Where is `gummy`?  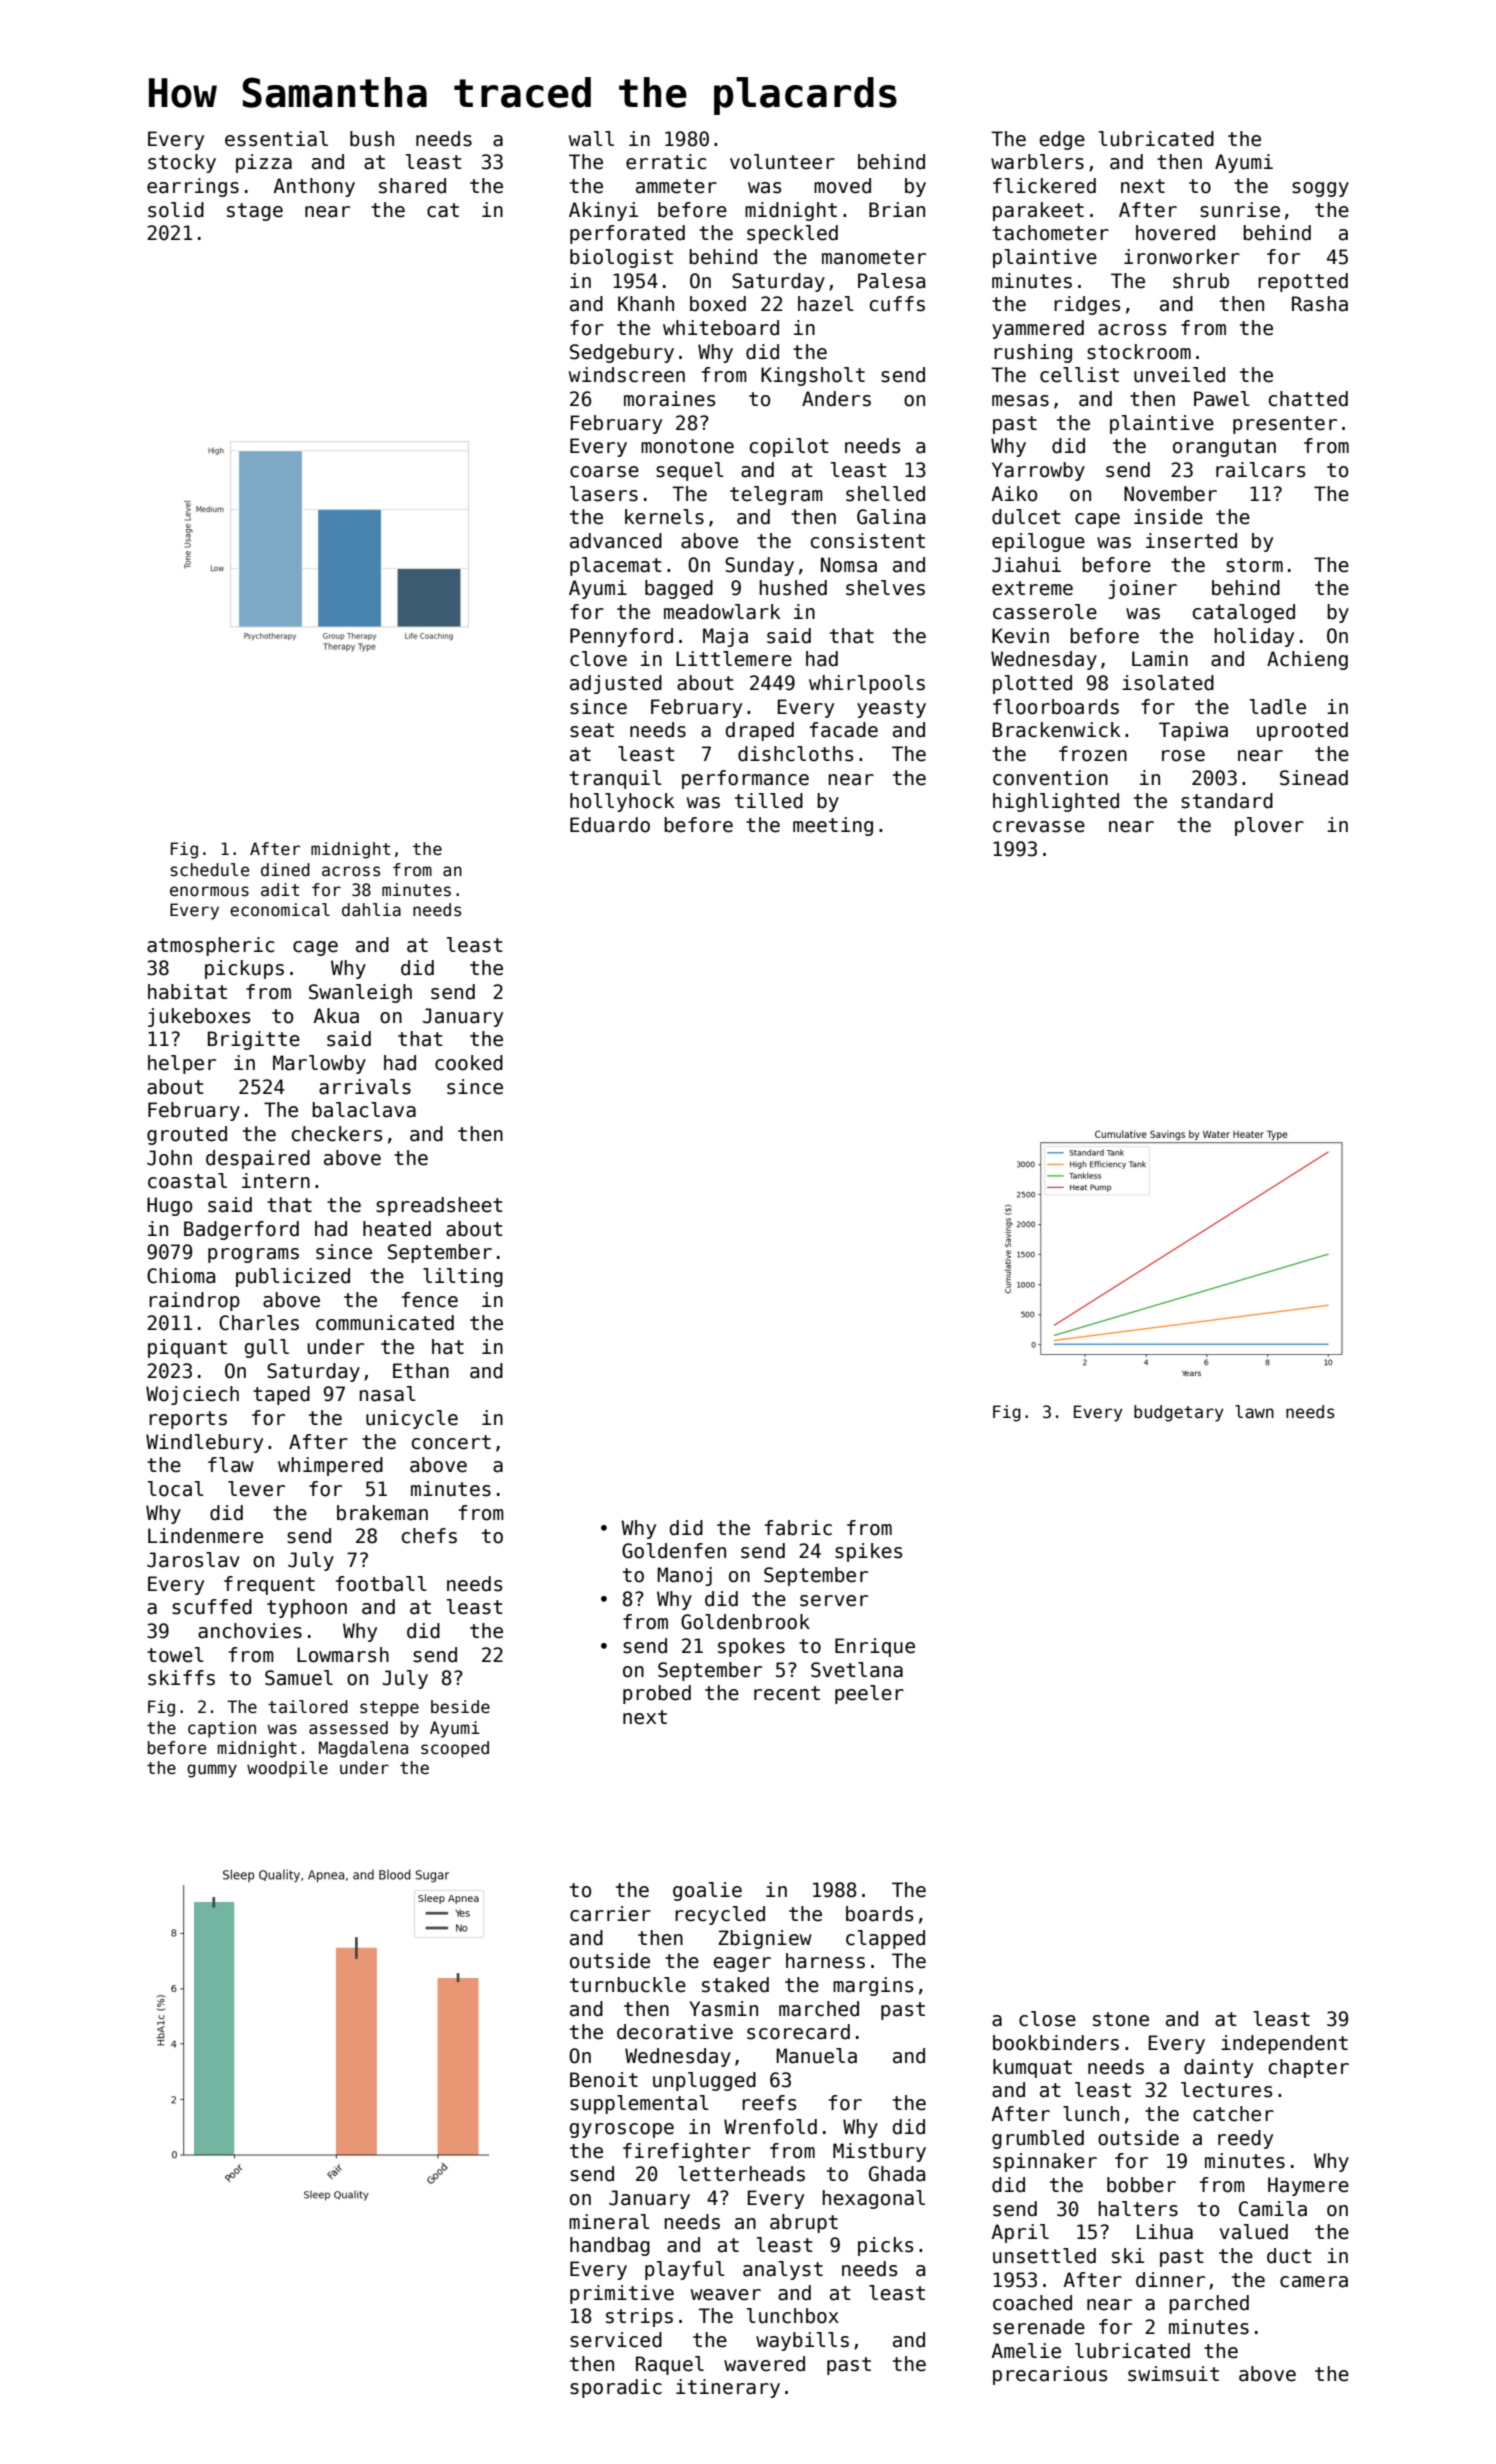 gummy is located at coordinates (212, 1771).
